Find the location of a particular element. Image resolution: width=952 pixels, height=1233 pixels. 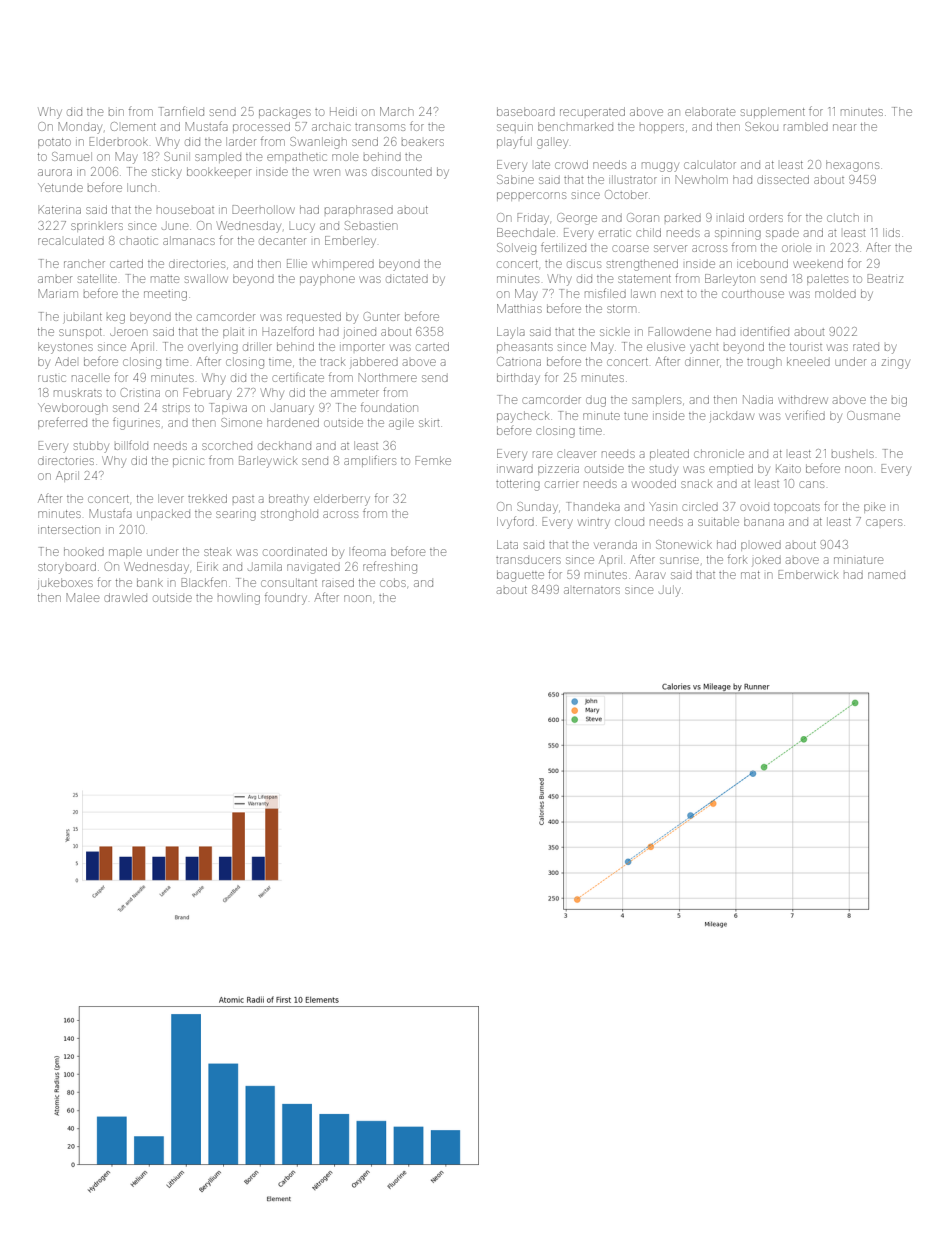

cobs is located at coordinates (393, 582).
